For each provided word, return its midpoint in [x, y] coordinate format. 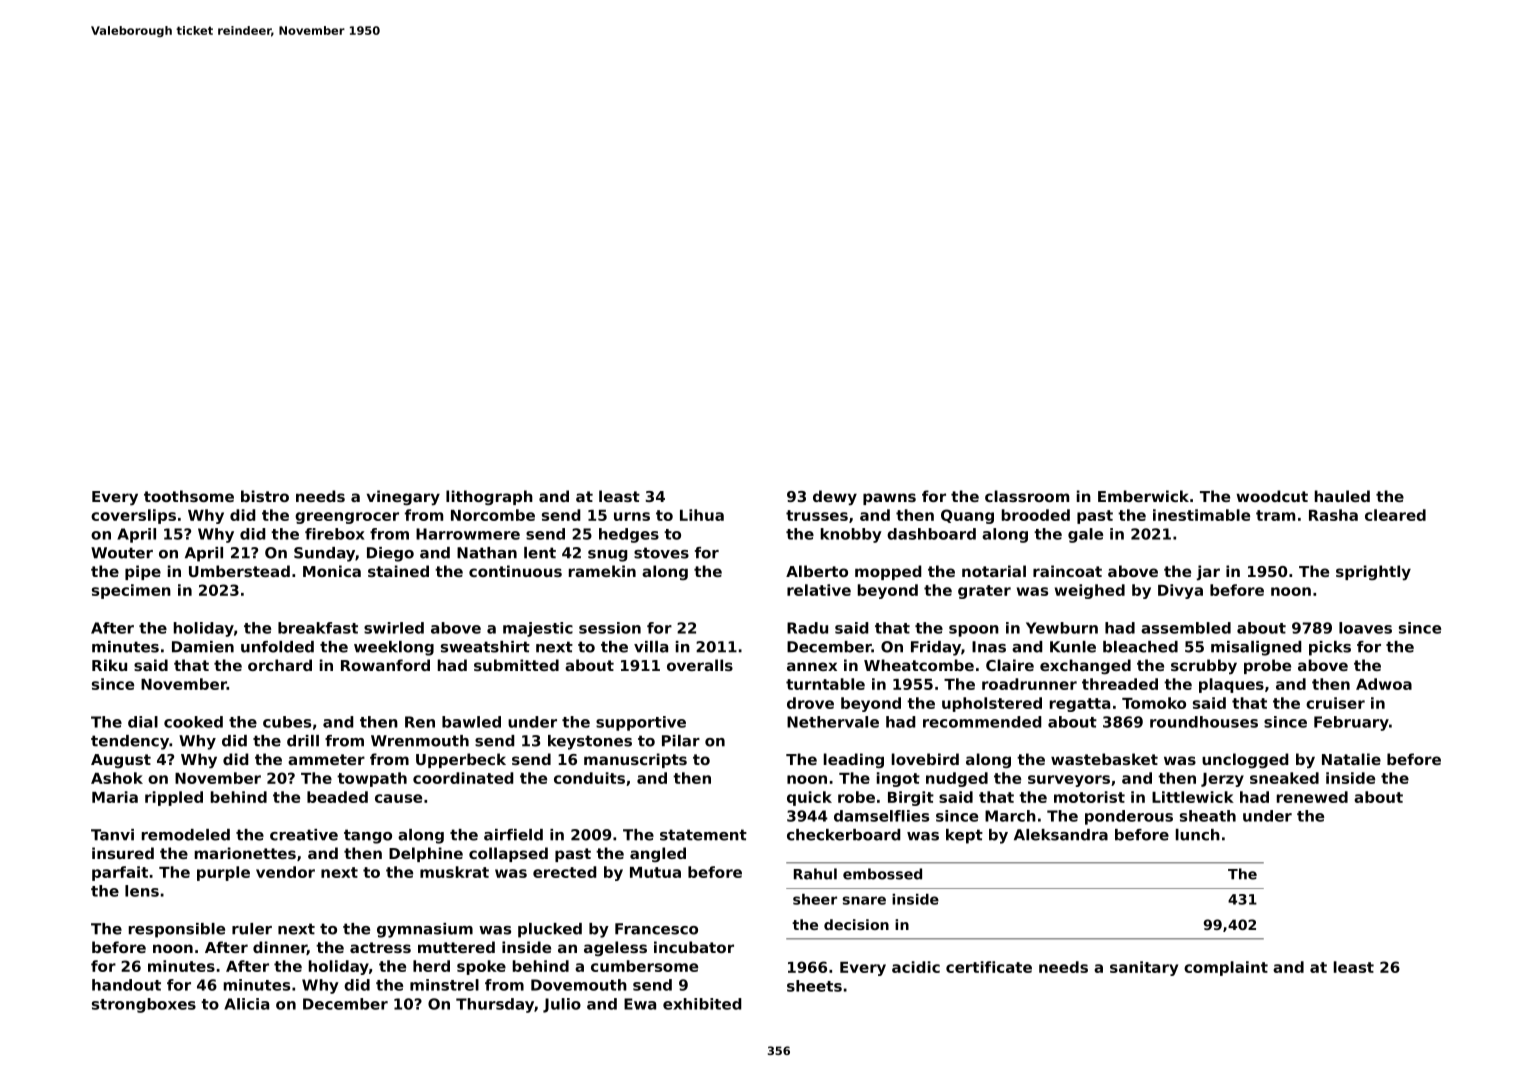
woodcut [1272, 496]
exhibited [702, 1004]
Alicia [246, 1004]
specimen [131, 591]
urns [632, 516]
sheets [814, 986]
